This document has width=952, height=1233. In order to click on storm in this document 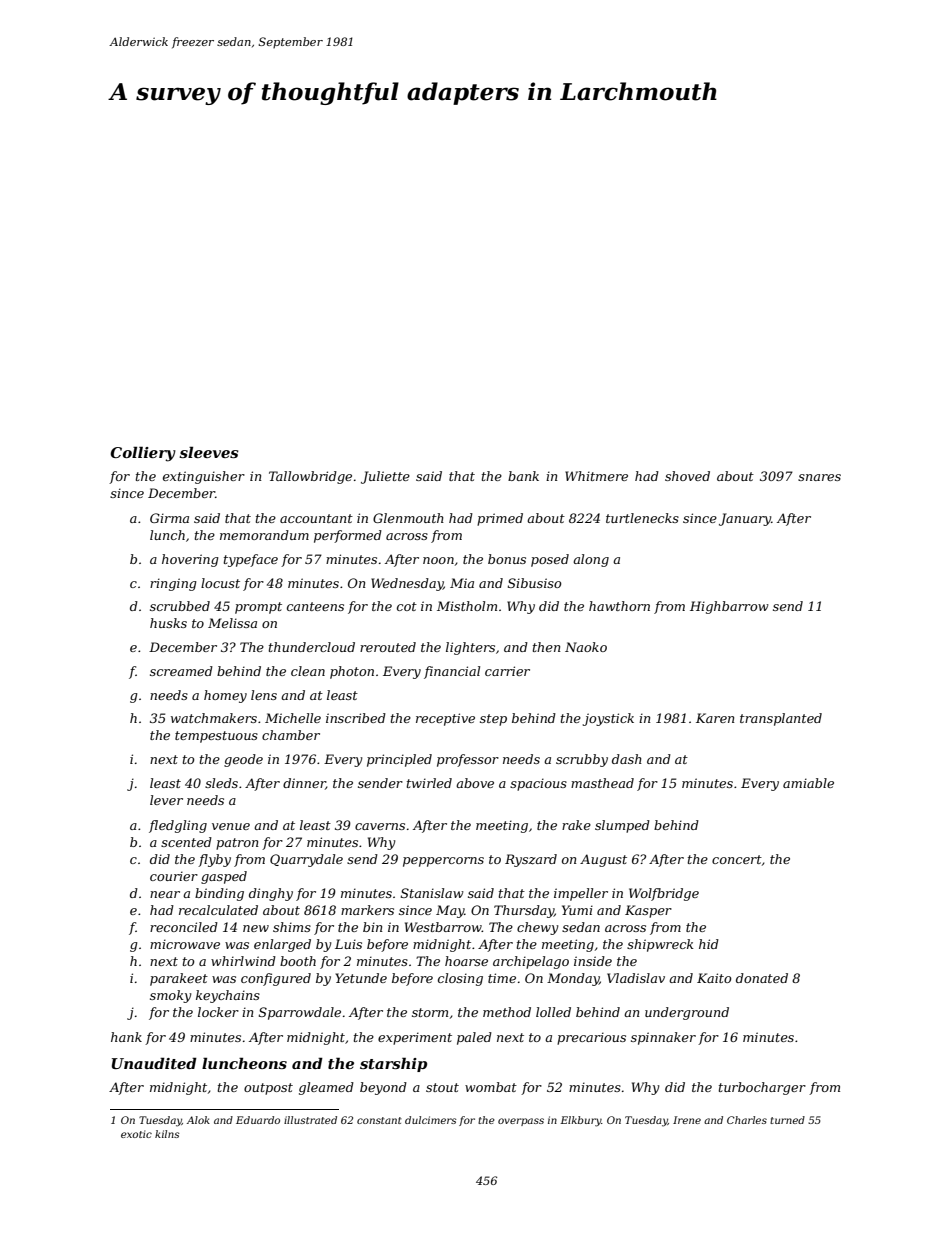, I will do `click(430, 1012)`.
